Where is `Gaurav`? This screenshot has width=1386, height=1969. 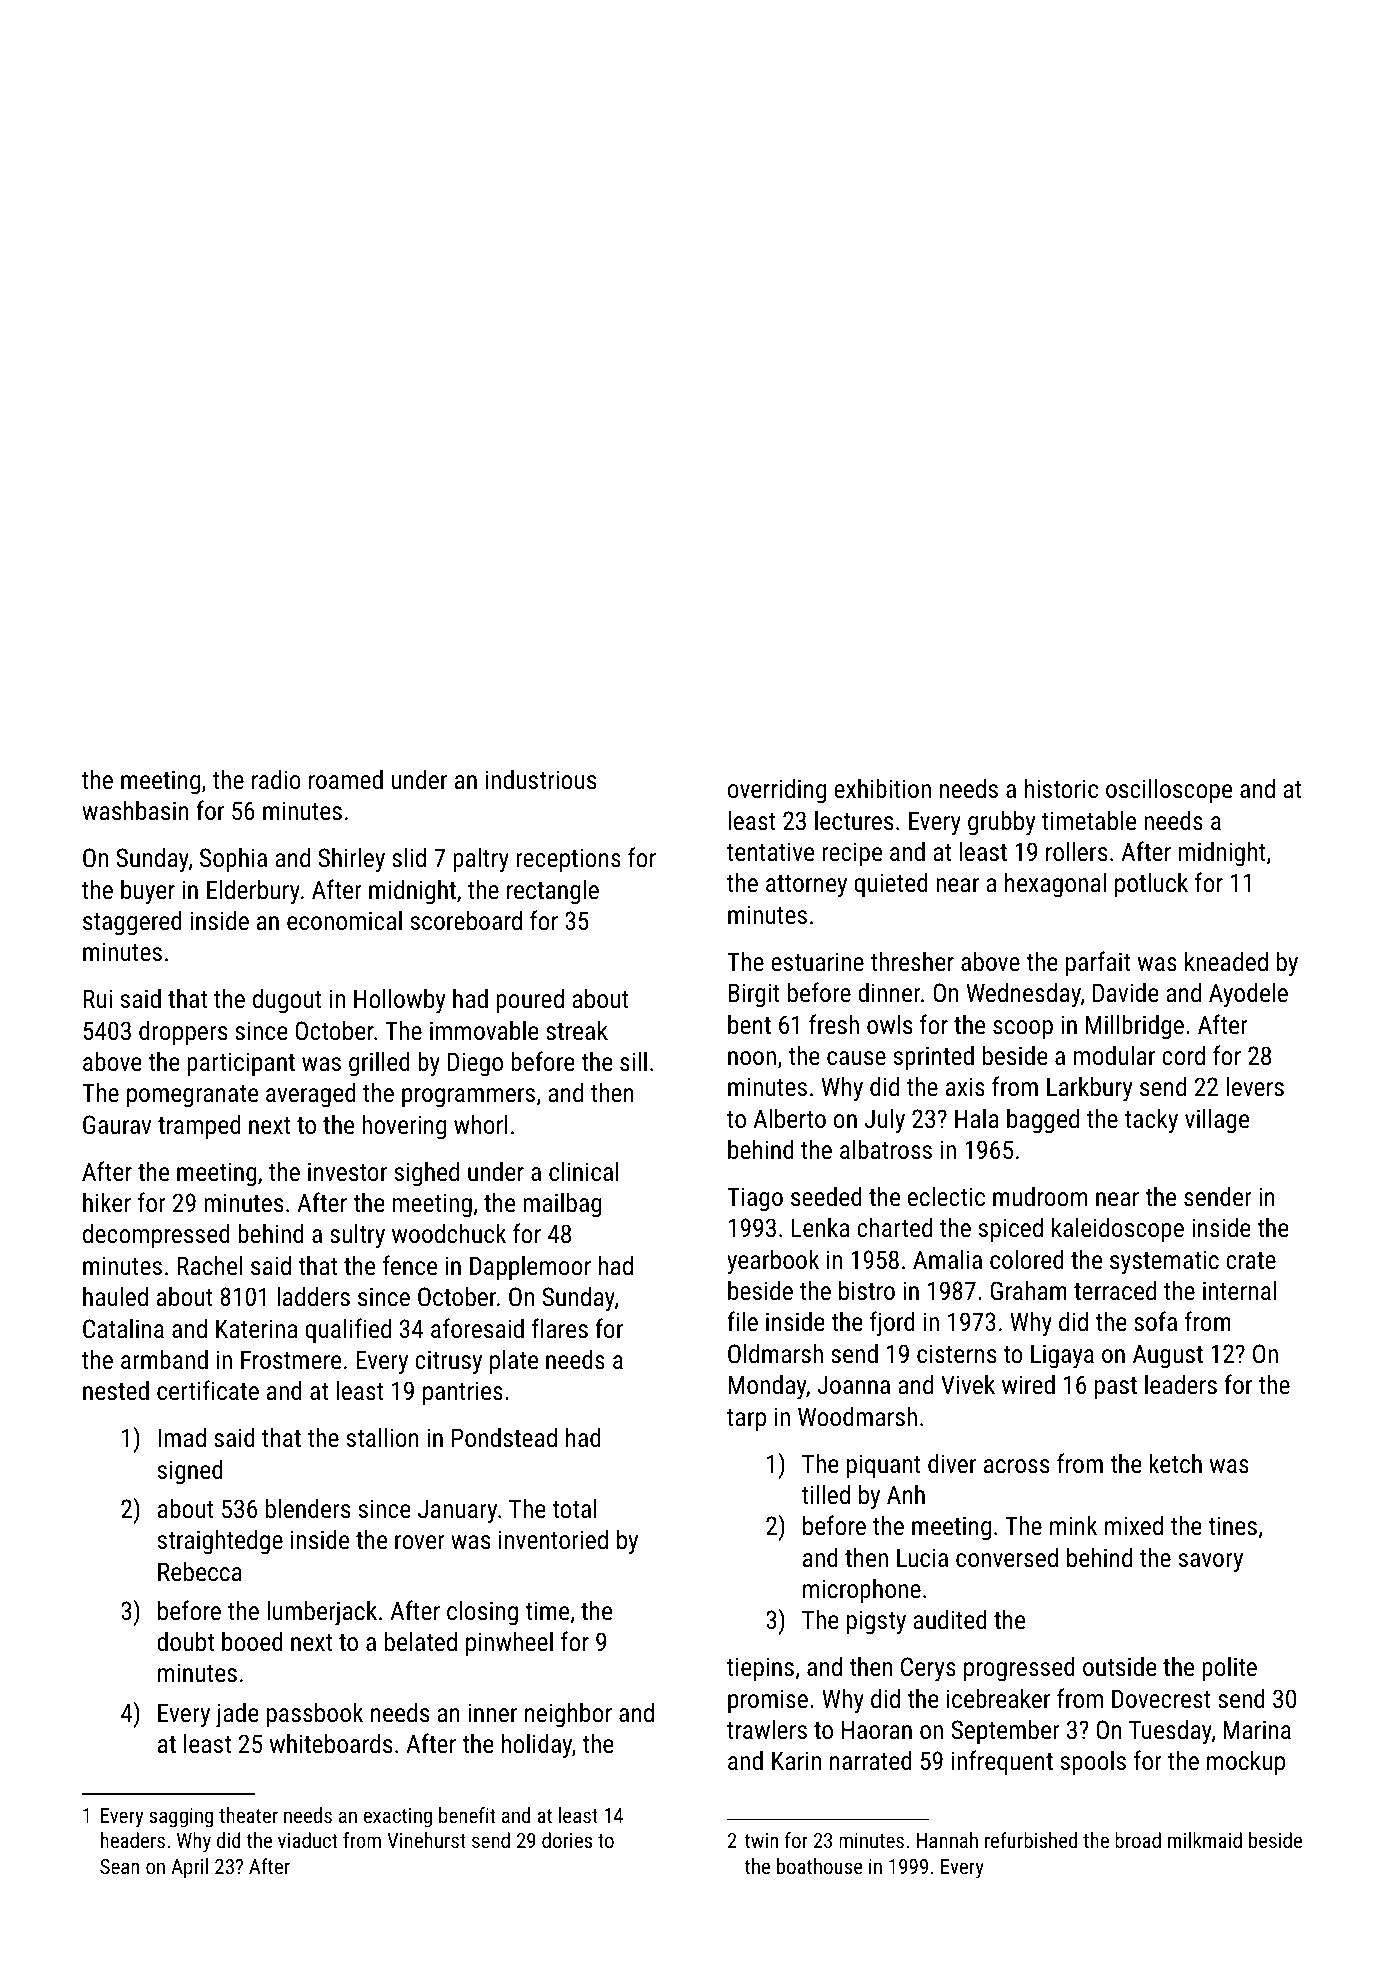 Gaurav is located at coordinates (117, 1124).
